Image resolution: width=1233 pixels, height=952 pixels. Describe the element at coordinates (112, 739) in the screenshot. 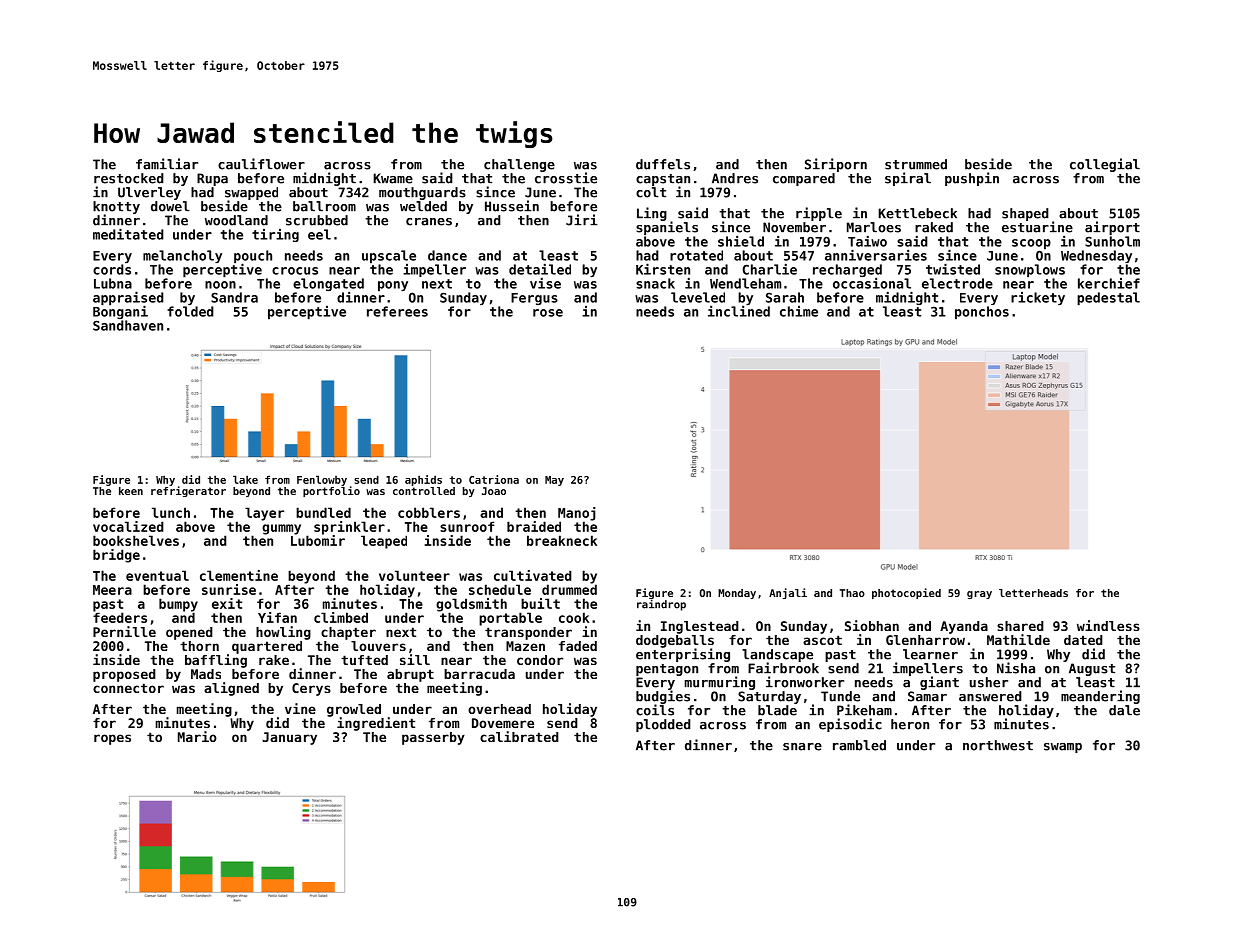

I see `ropes` at that location.
